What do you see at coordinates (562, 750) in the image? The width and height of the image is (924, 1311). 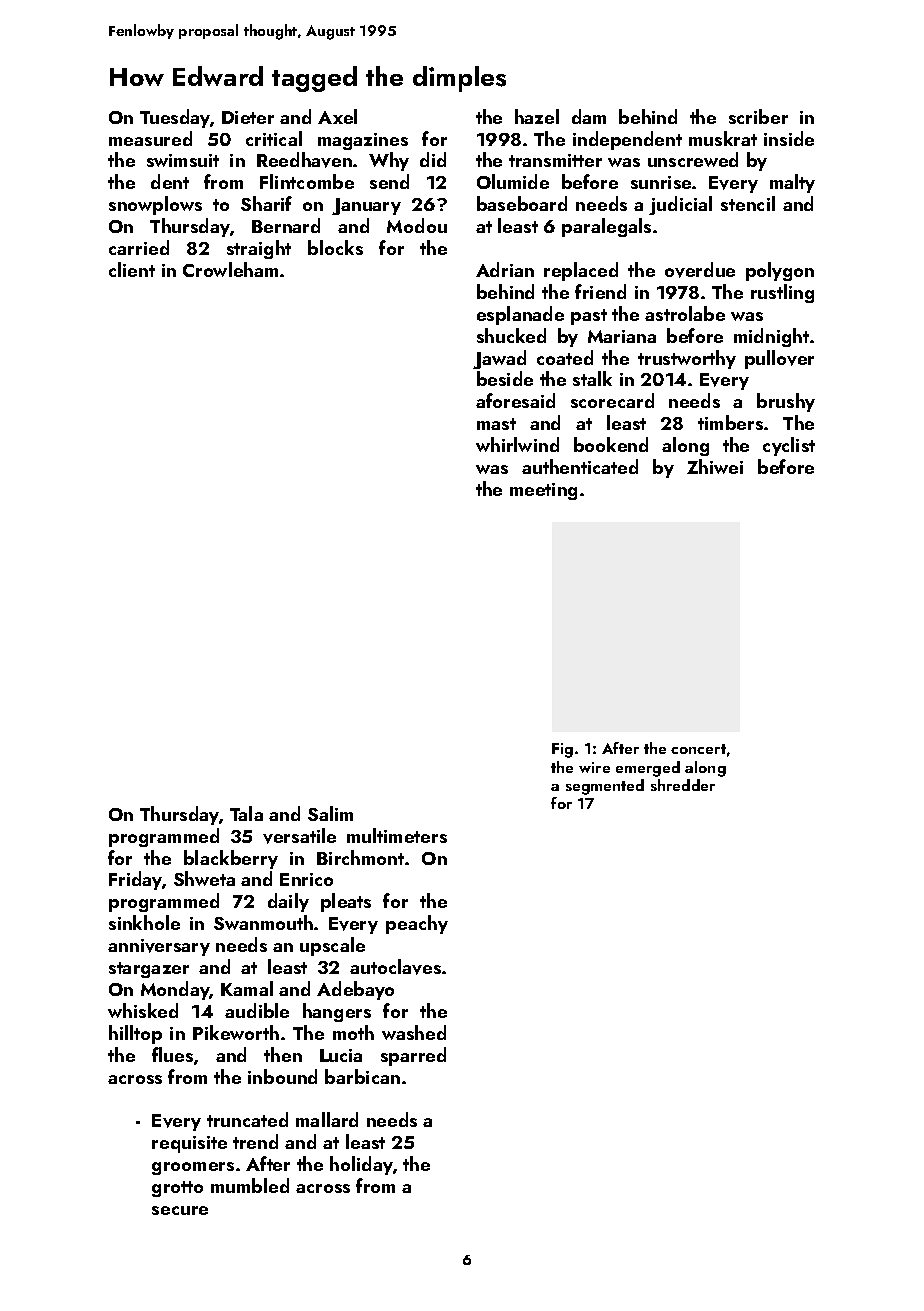 I see `Fig` at bounding box center [562, 750].
